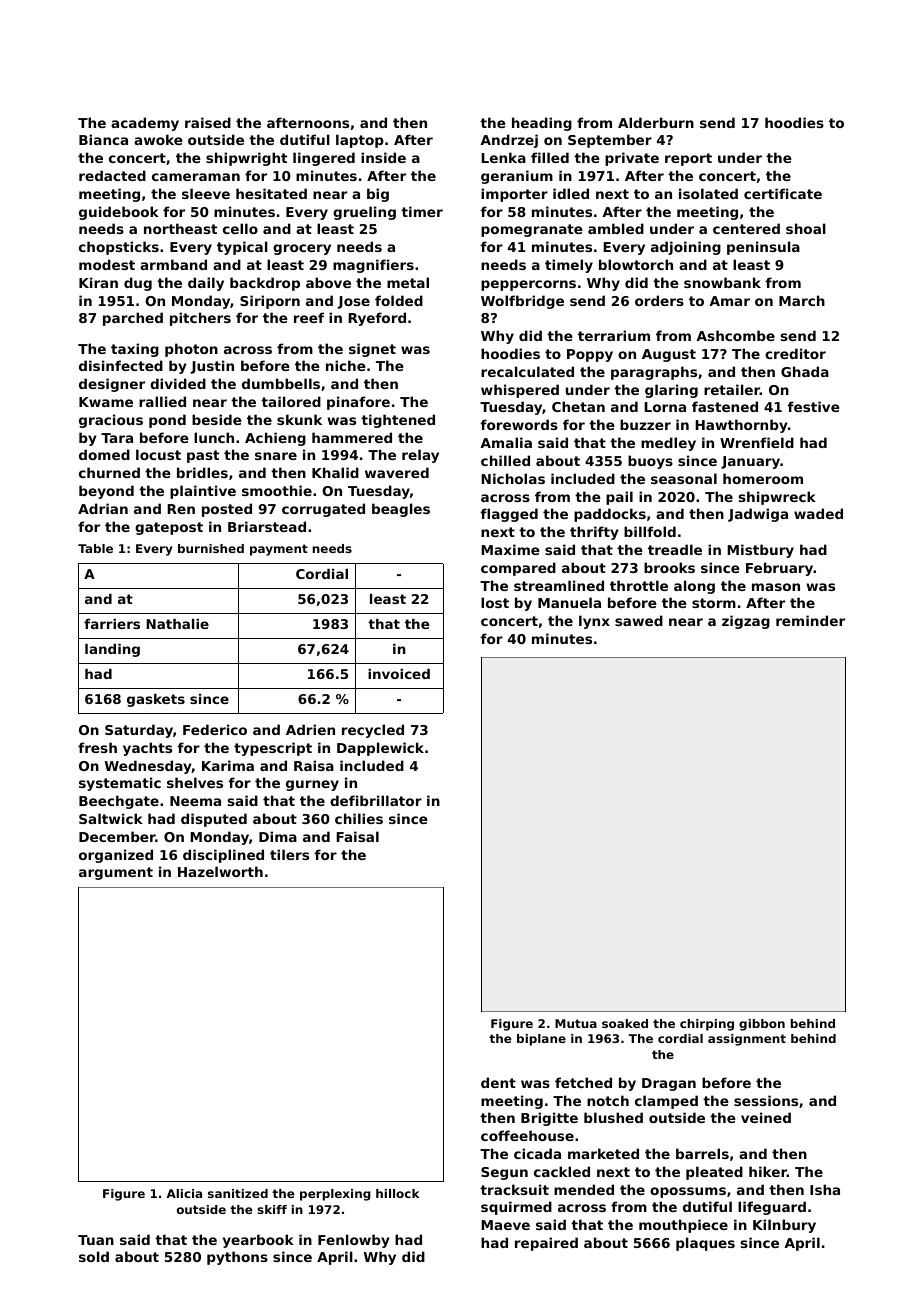 This screenshot has height=1308, width=924. I want to click on gibbon, so click(762, 1025).
